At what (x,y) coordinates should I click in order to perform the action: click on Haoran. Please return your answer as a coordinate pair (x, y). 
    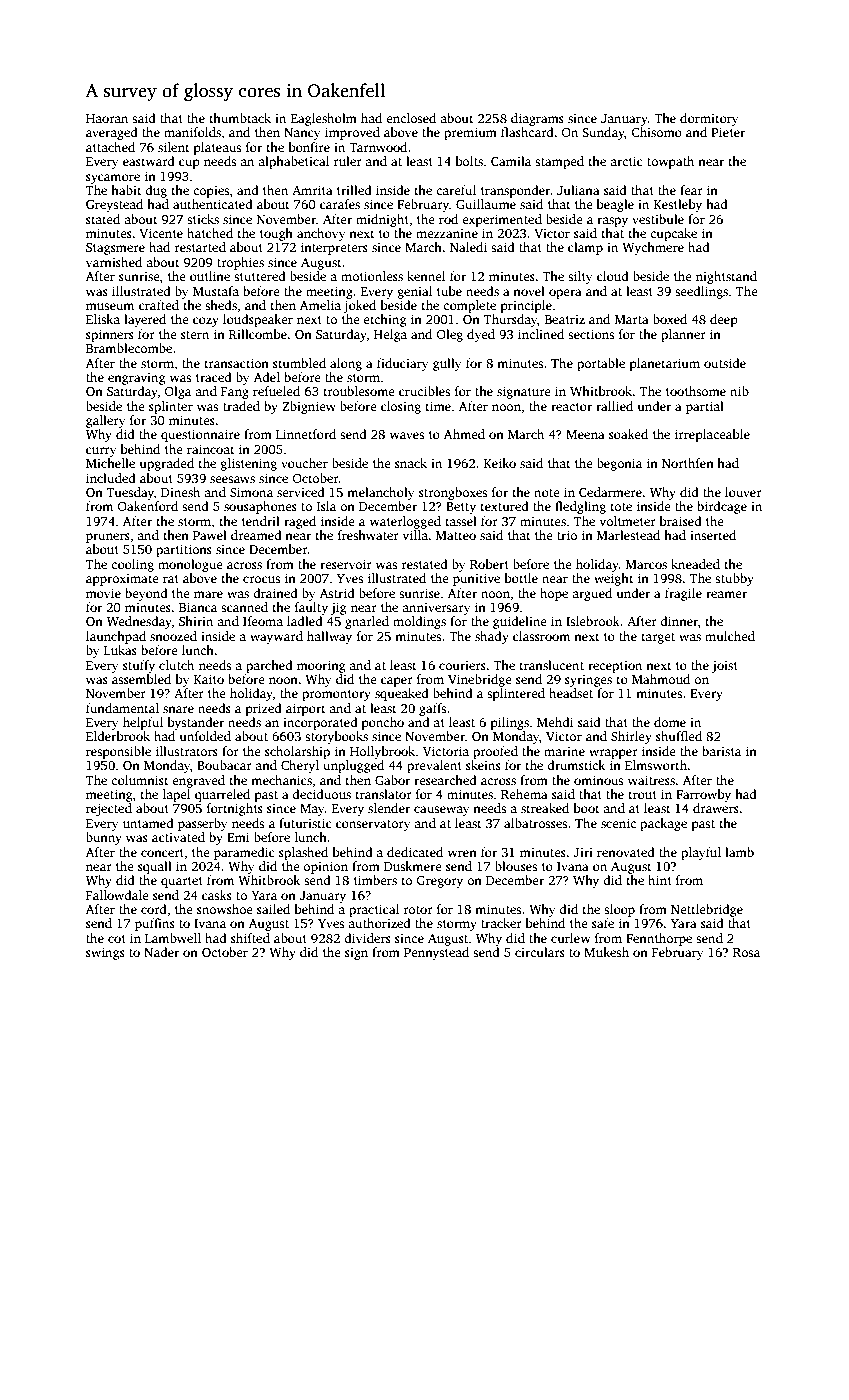
    Looking at the image, I should click on (107, 118).
